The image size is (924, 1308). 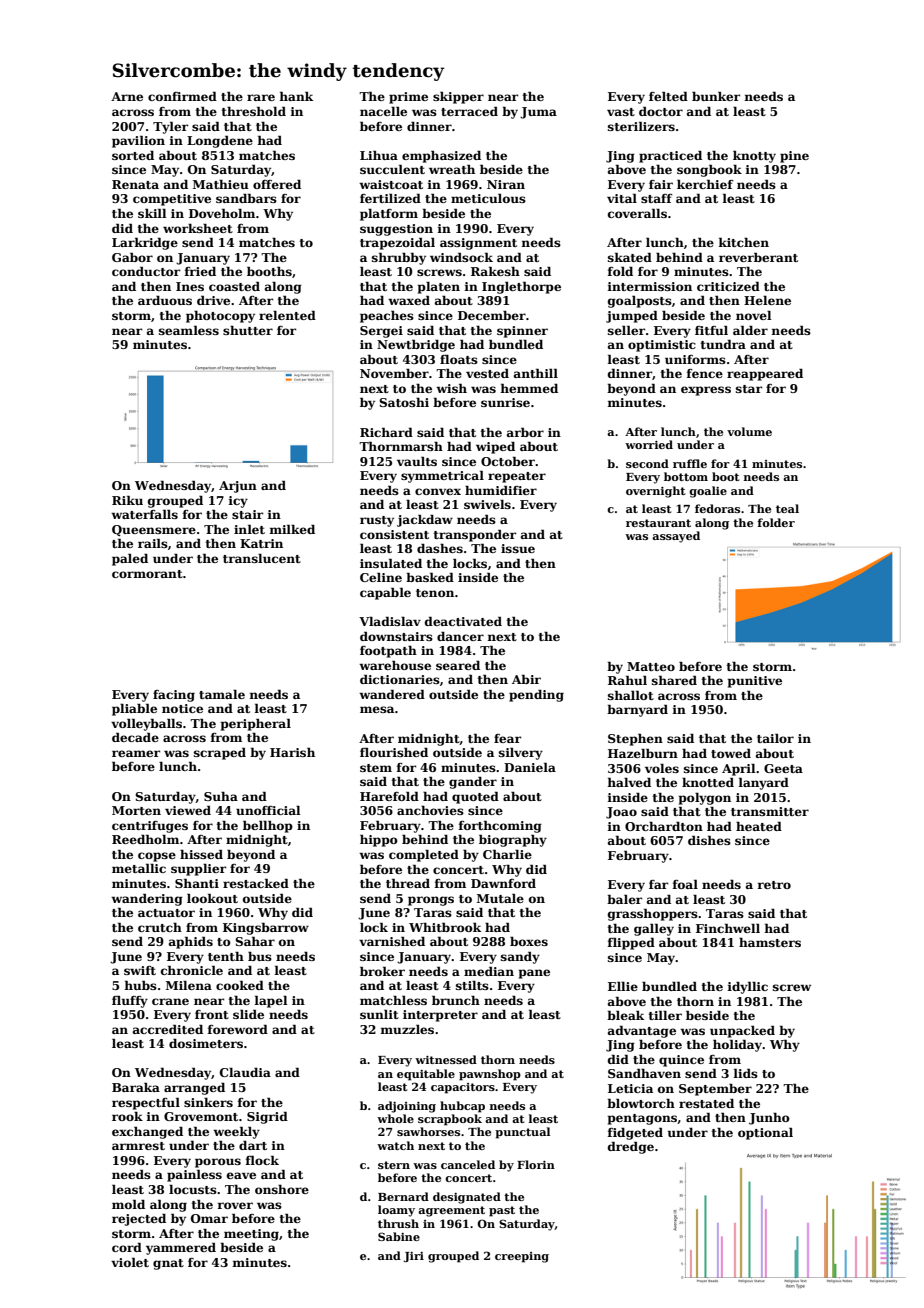 What do you see at coordinates (502, 1211) in the screenshot?
I see `past` at bounding box center [502, 1211].
